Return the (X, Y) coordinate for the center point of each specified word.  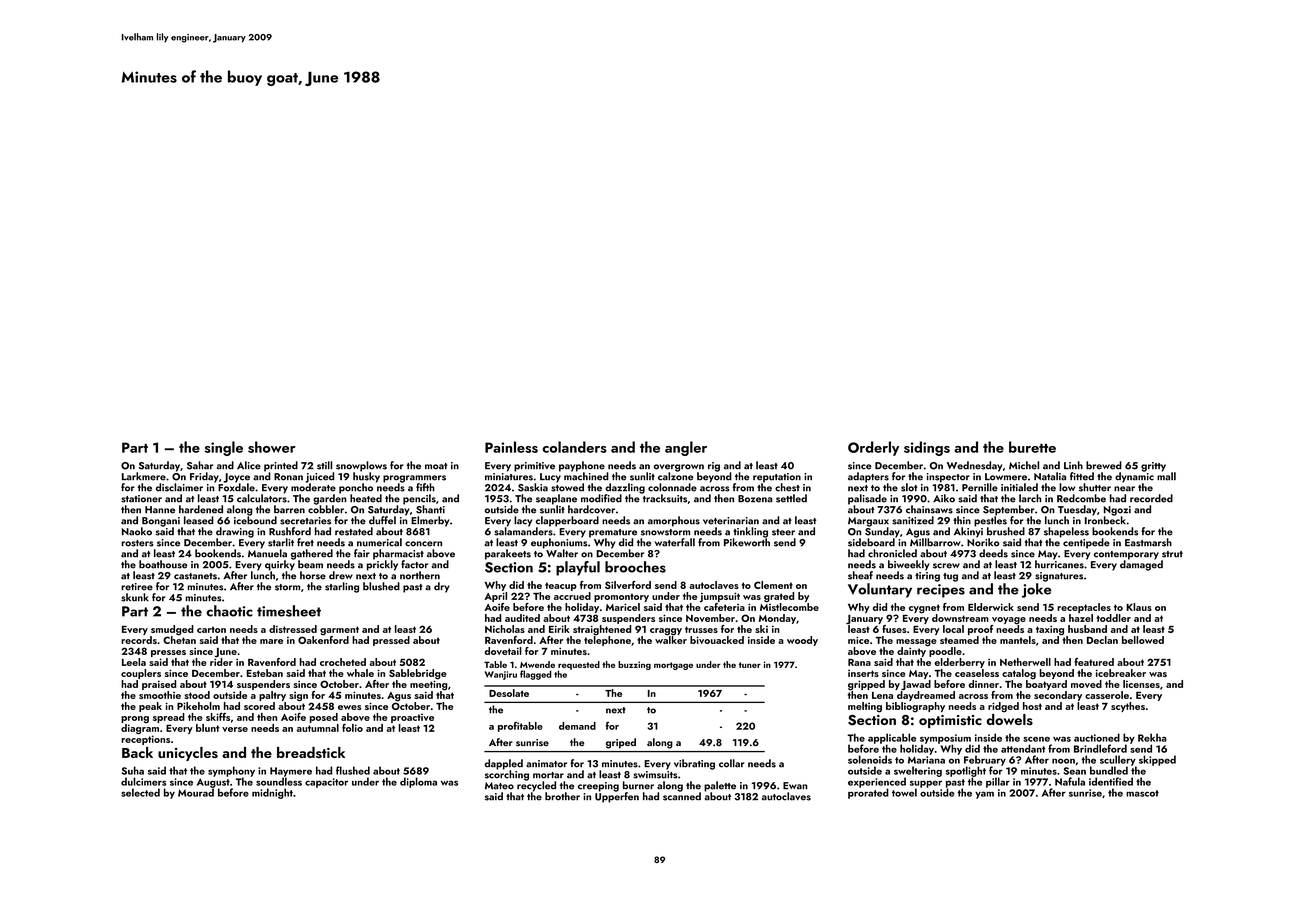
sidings (927, 448)
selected (140, 792)
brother (562, 796)
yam (984, 795)
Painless (511, 447)
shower (272, 447)
